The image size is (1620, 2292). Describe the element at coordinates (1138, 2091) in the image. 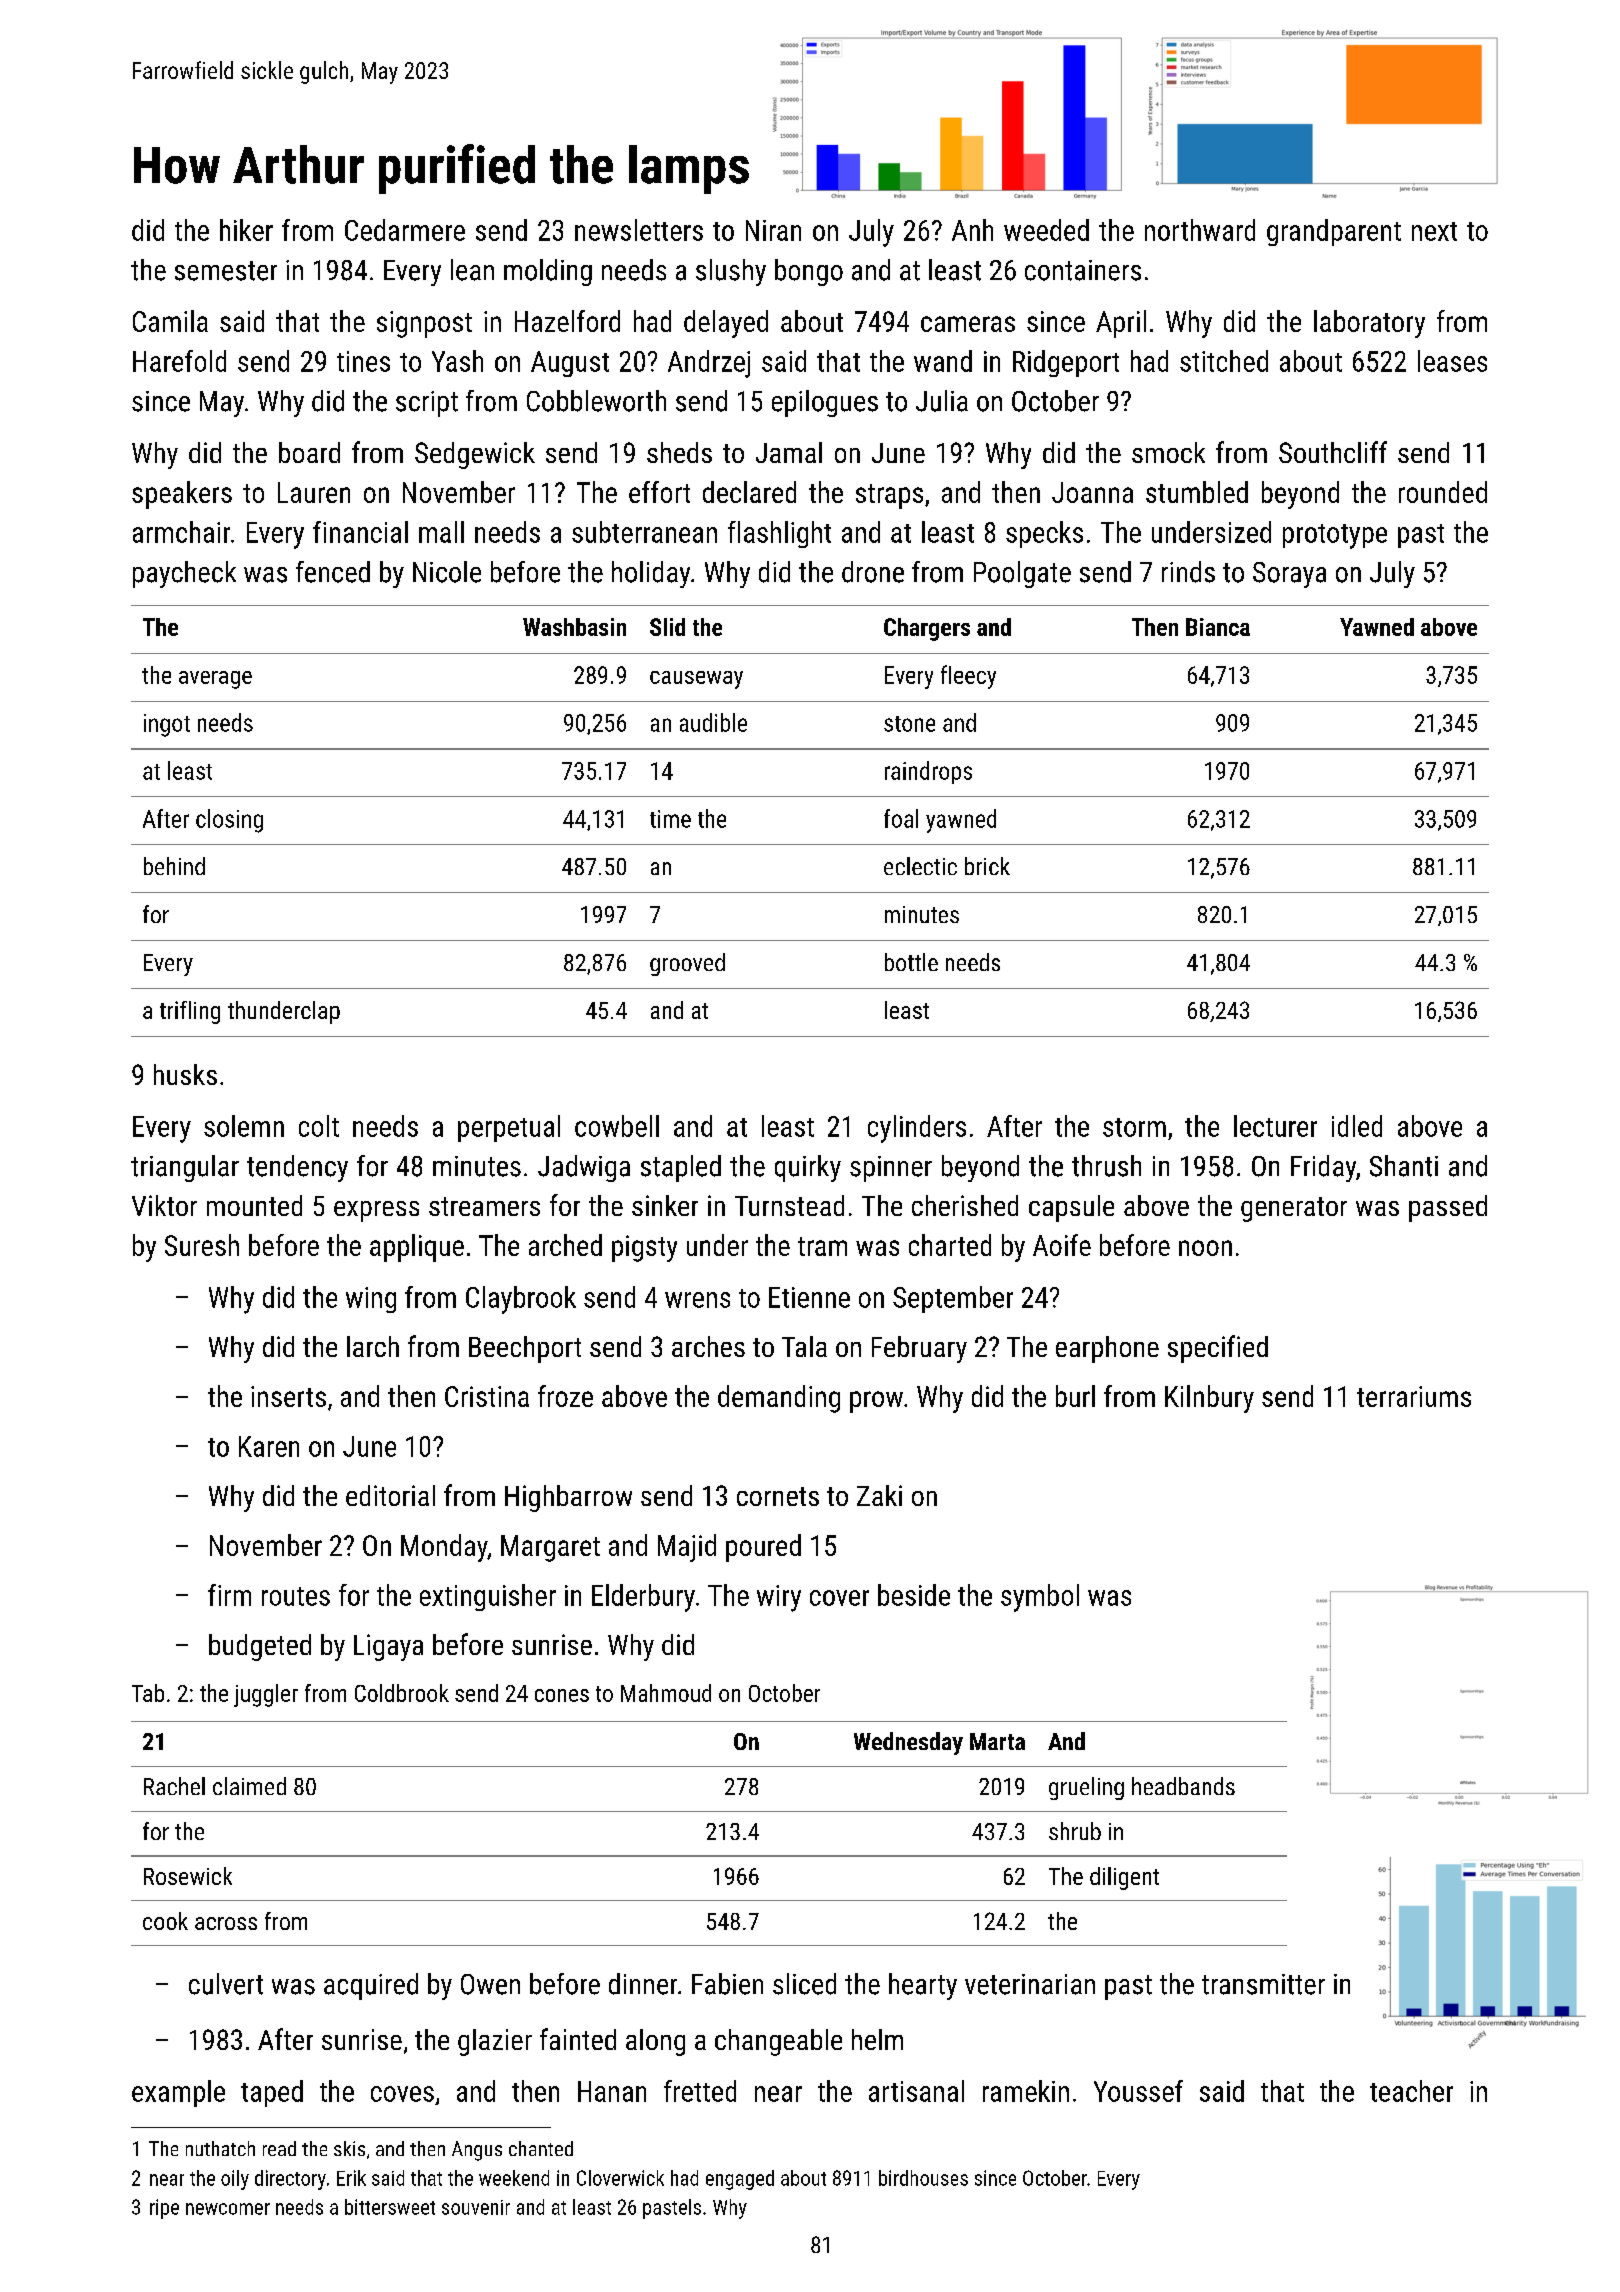

I see `Youssef` at that location.
